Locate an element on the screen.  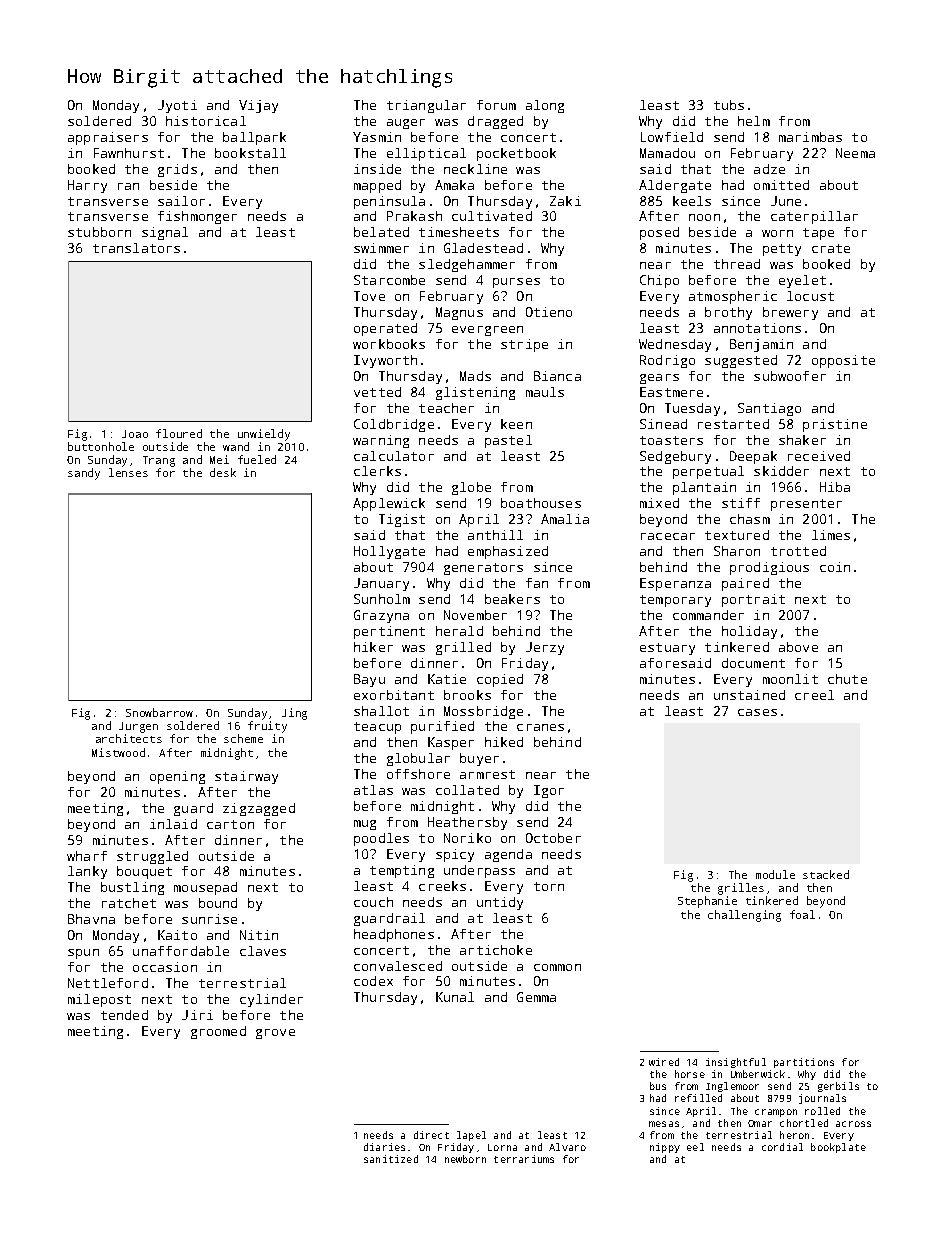
inlaid is located at coordinates (173, 824).
